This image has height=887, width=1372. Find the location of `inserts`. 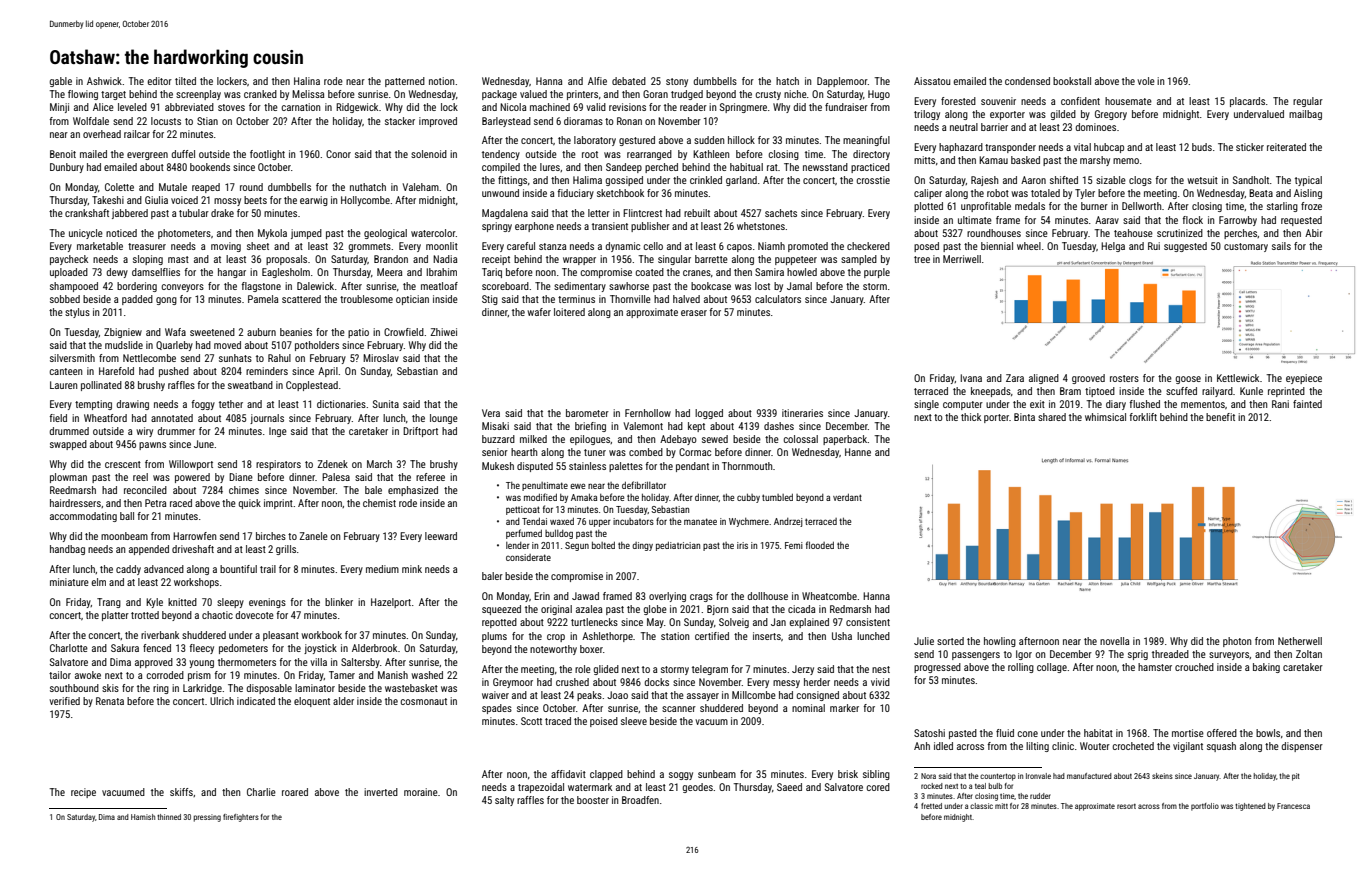

inserts is located at coordinates (767, 636).
